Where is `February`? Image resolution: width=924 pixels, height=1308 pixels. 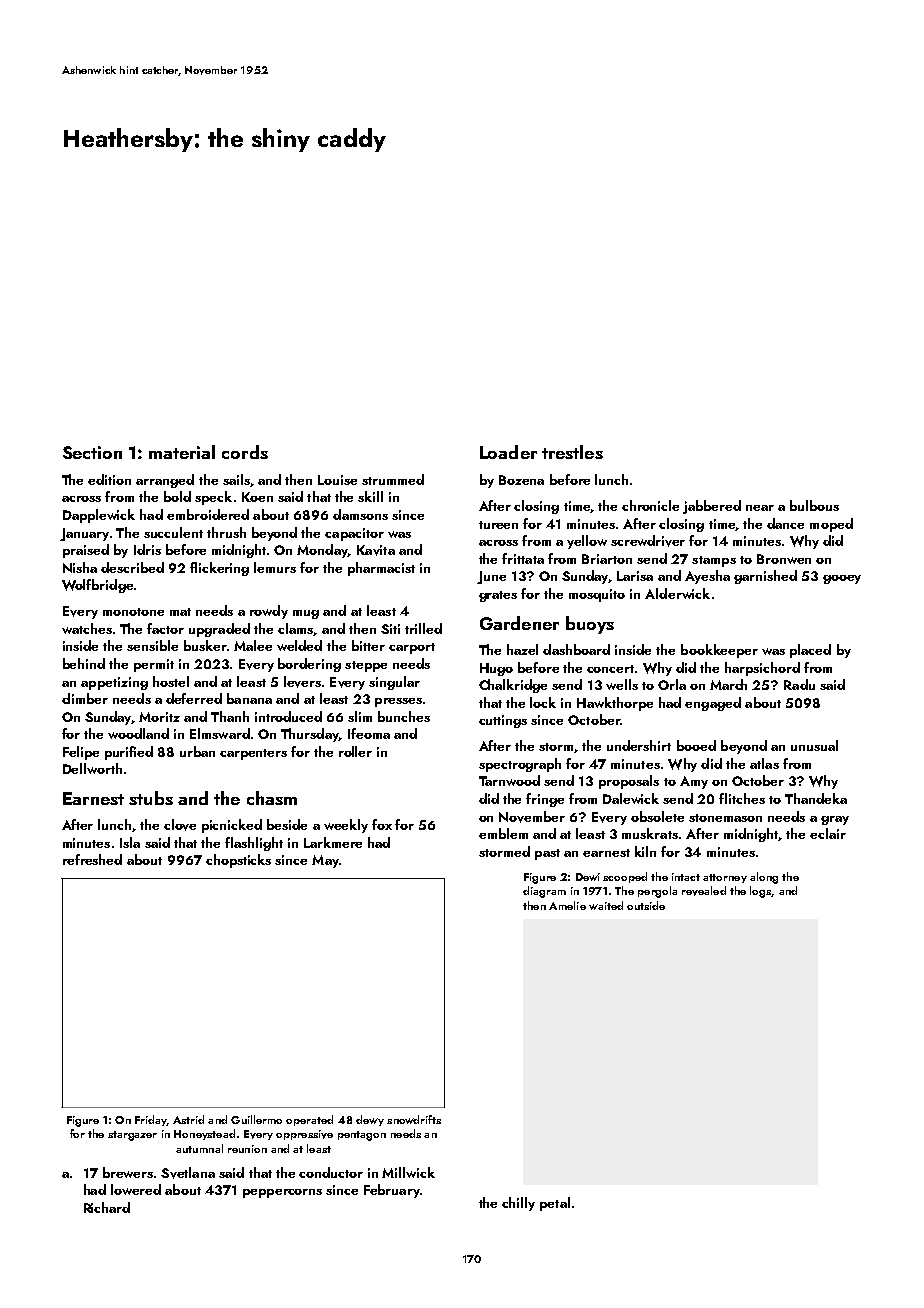
February is located at coordinates (392, 1191).
